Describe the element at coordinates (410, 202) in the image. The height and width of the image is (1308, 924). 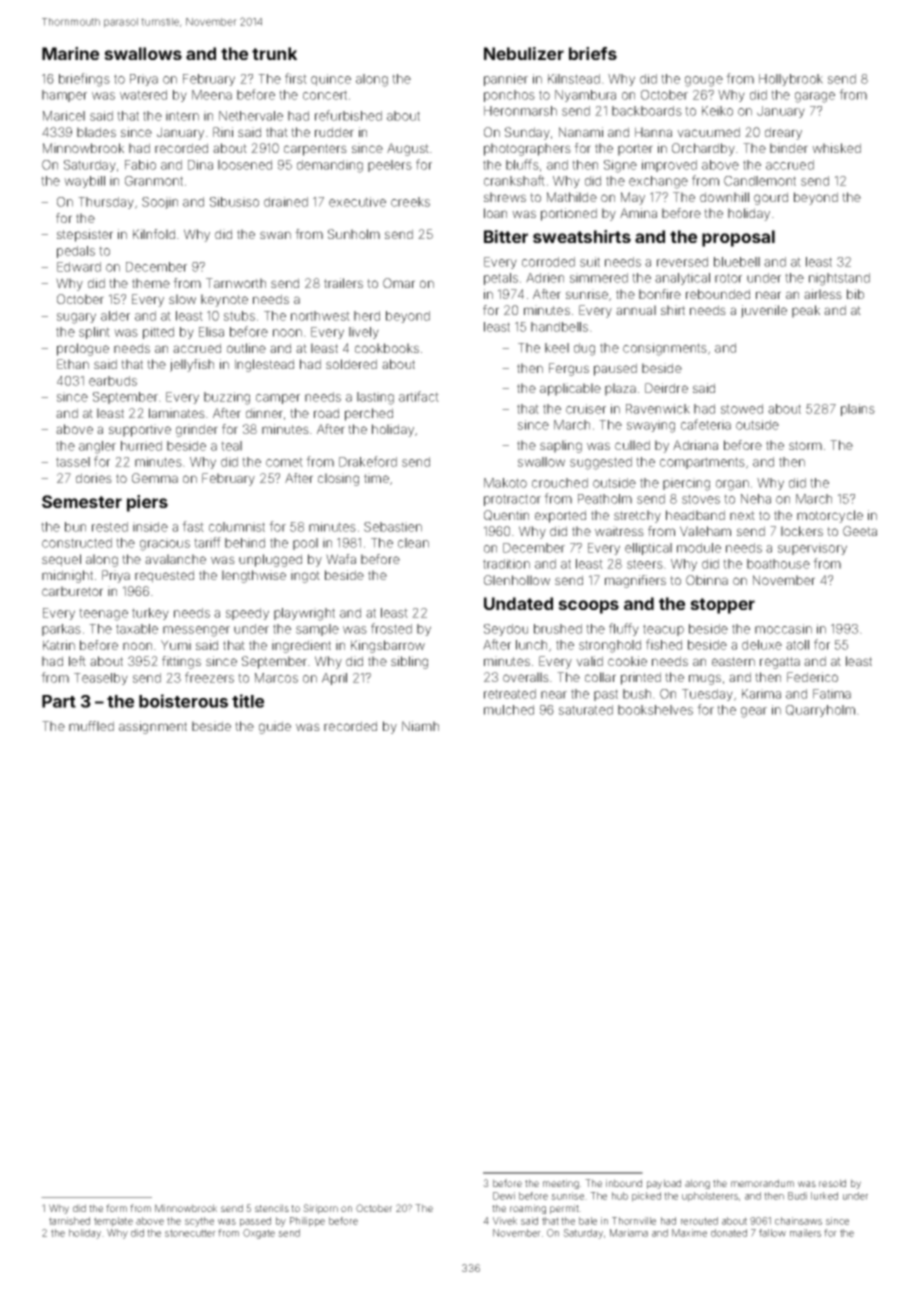
I see `creeks` at that location.
